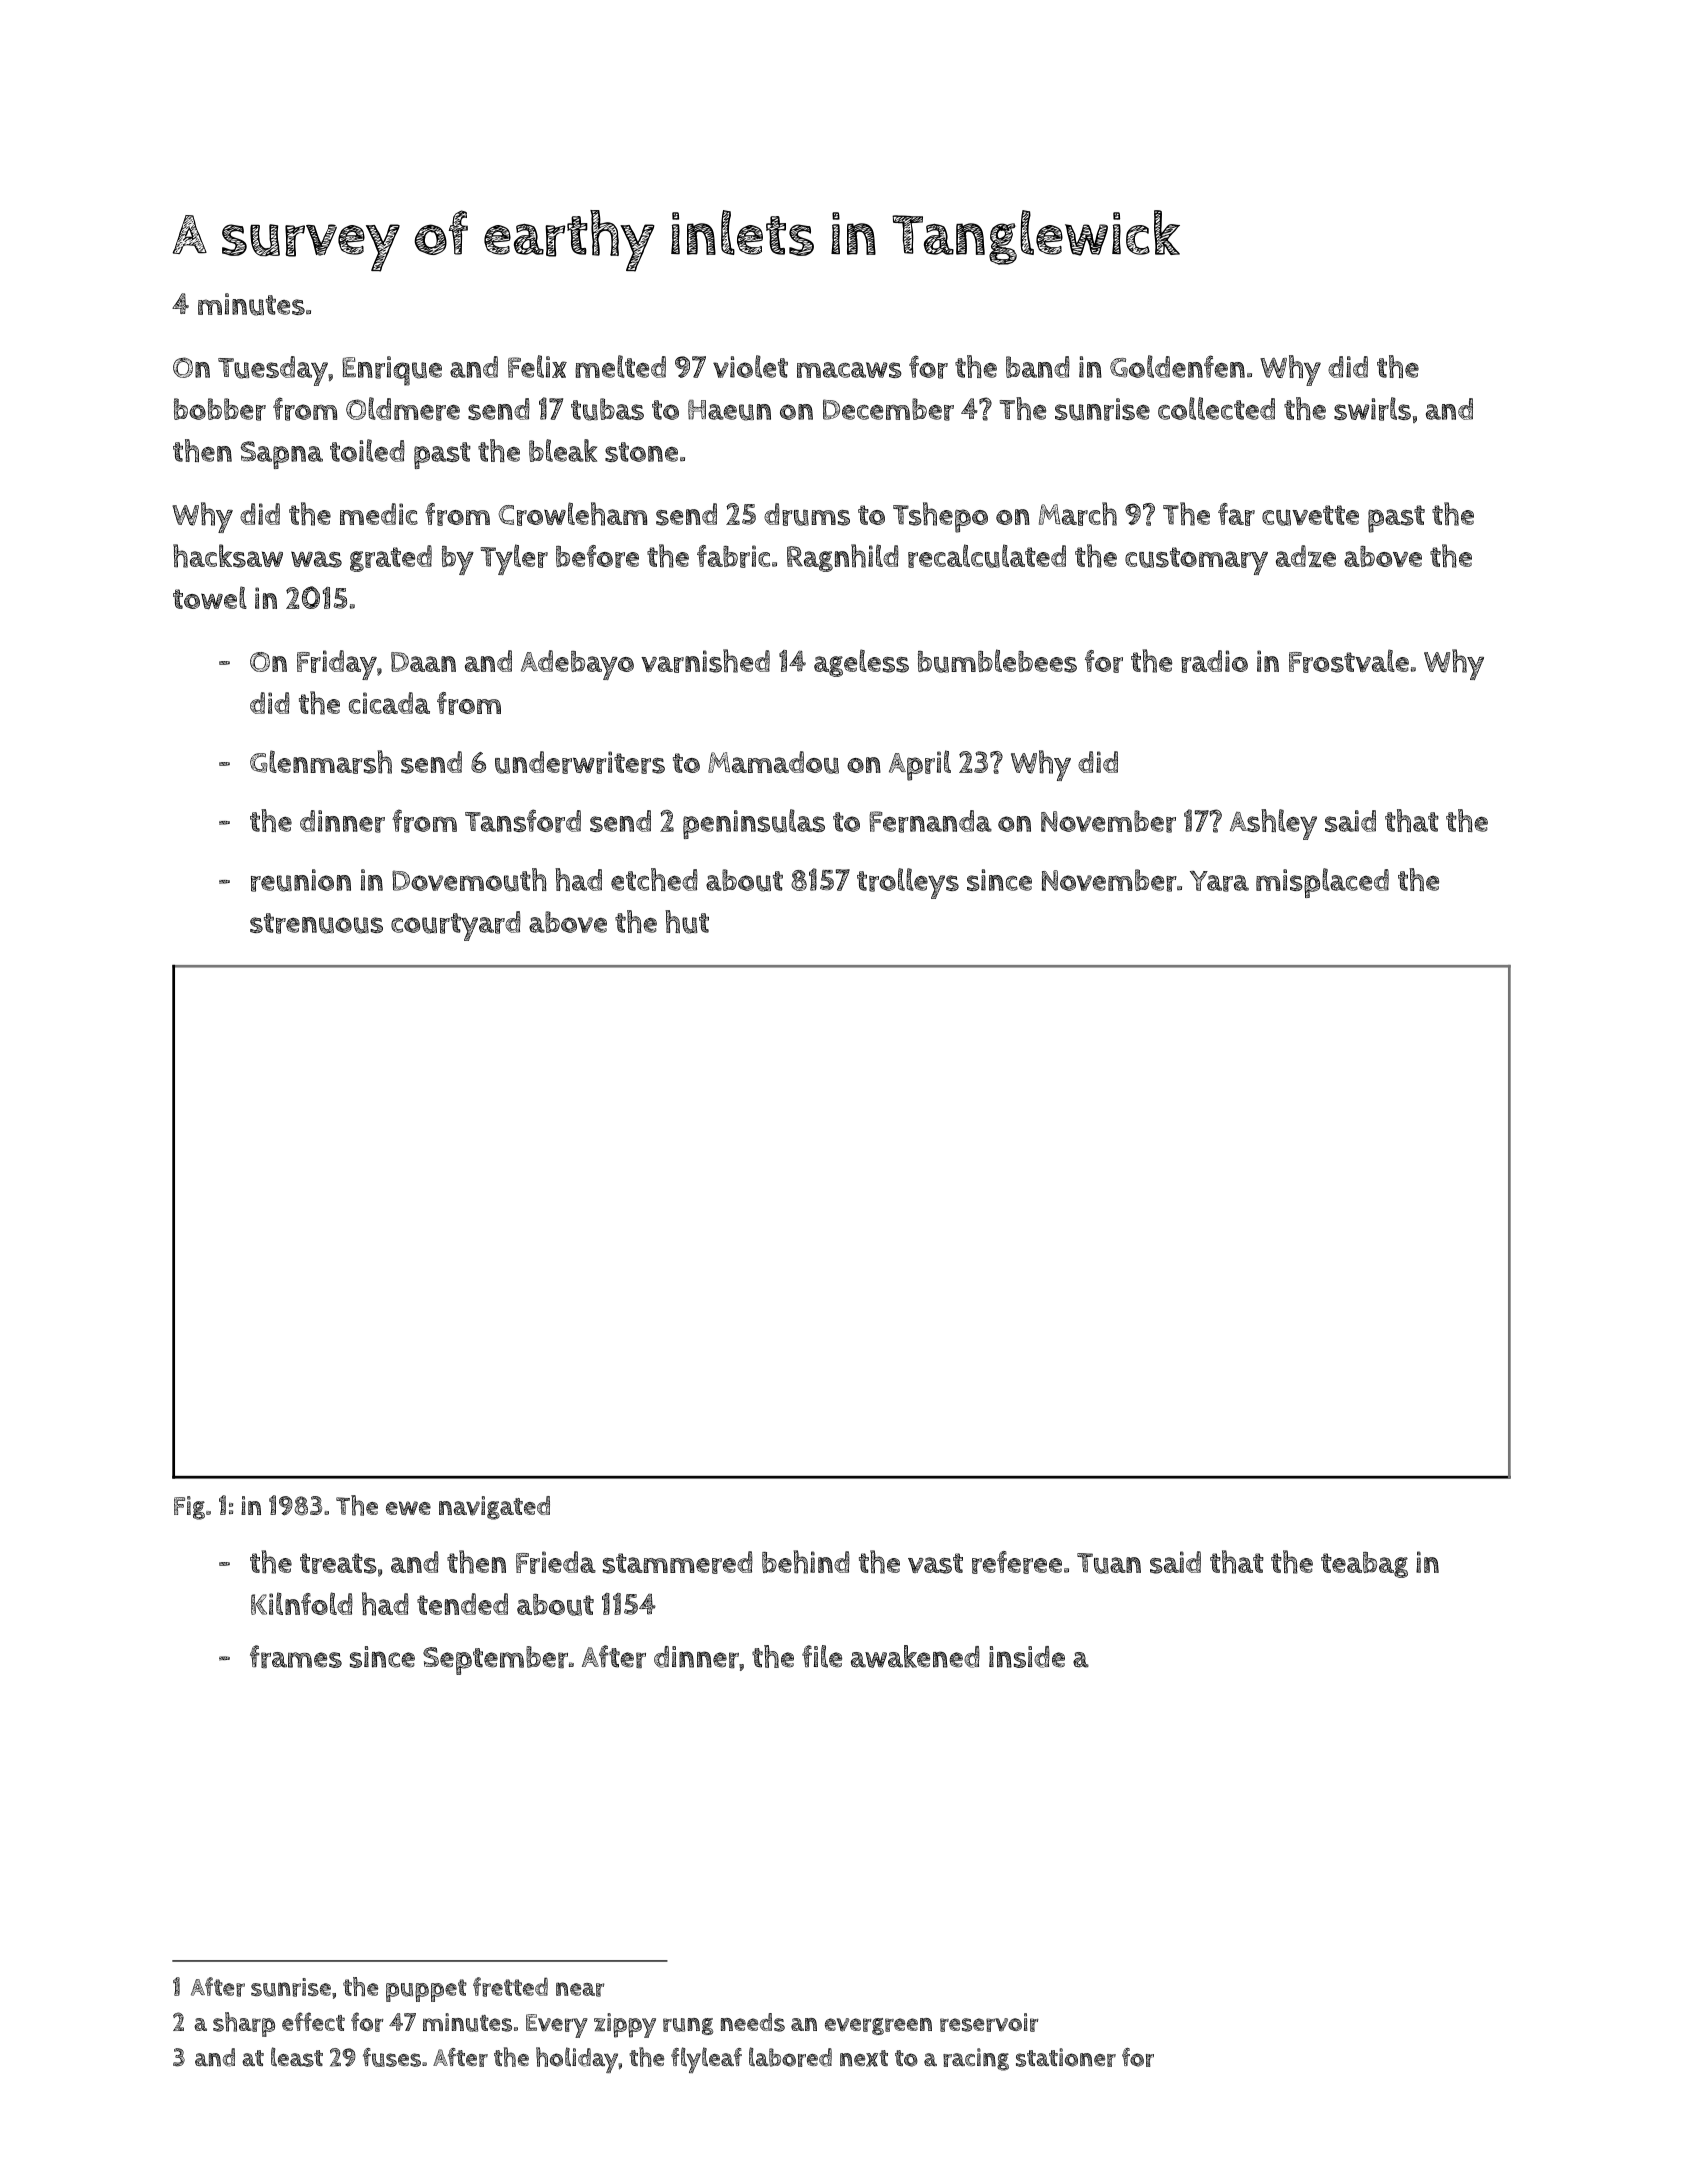 The width and height of the screenshot is (1683, 2178). Describe the element at coordinates (908, 883) in the screenshot. I see `trolleys` at that location.
